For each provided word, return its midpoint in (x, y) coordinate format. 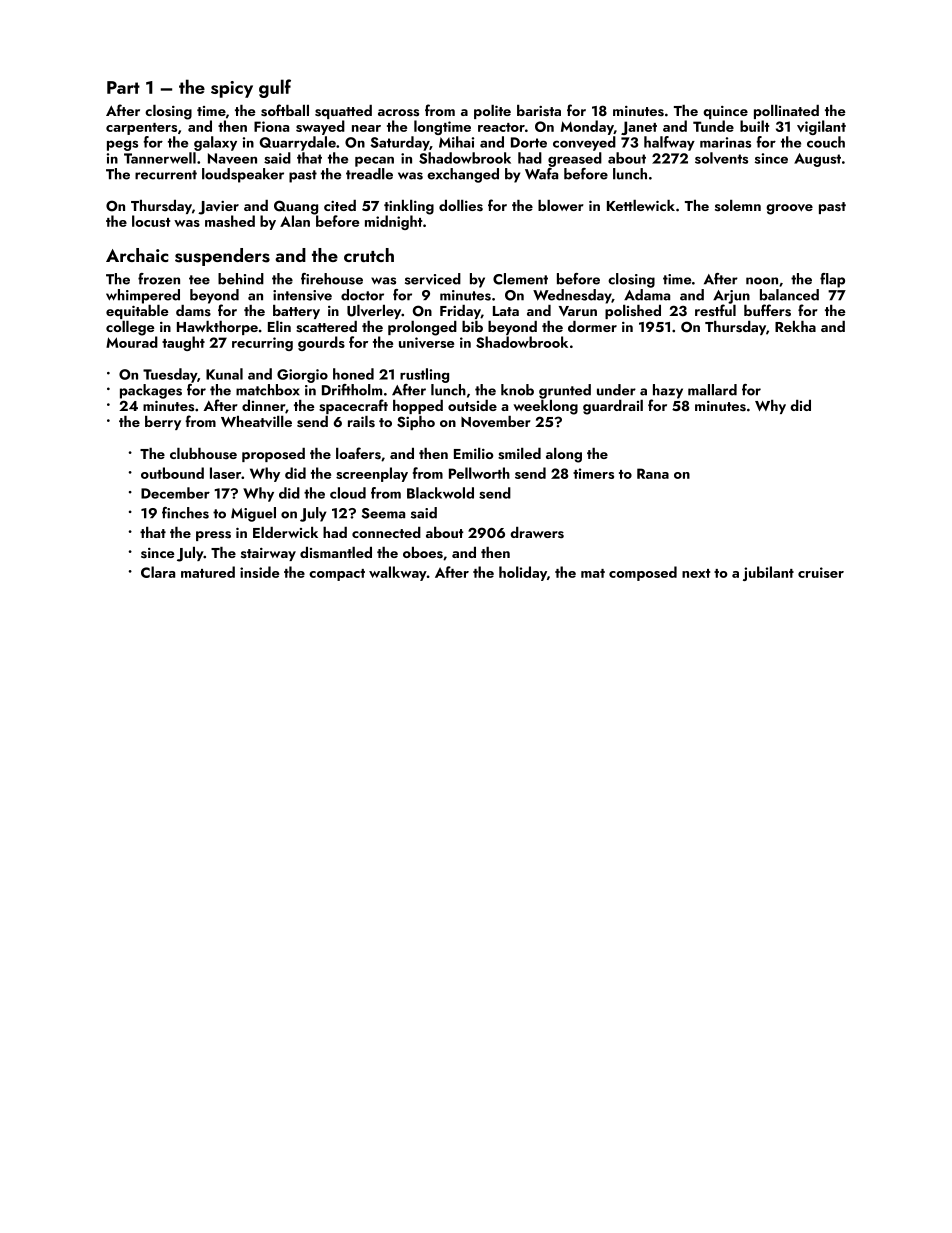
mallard (712, 390)
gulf (275, 88)
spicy (232, 89)
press (213, 536)
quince (725, 112)
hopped (418, 407)
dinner (263, 405)
